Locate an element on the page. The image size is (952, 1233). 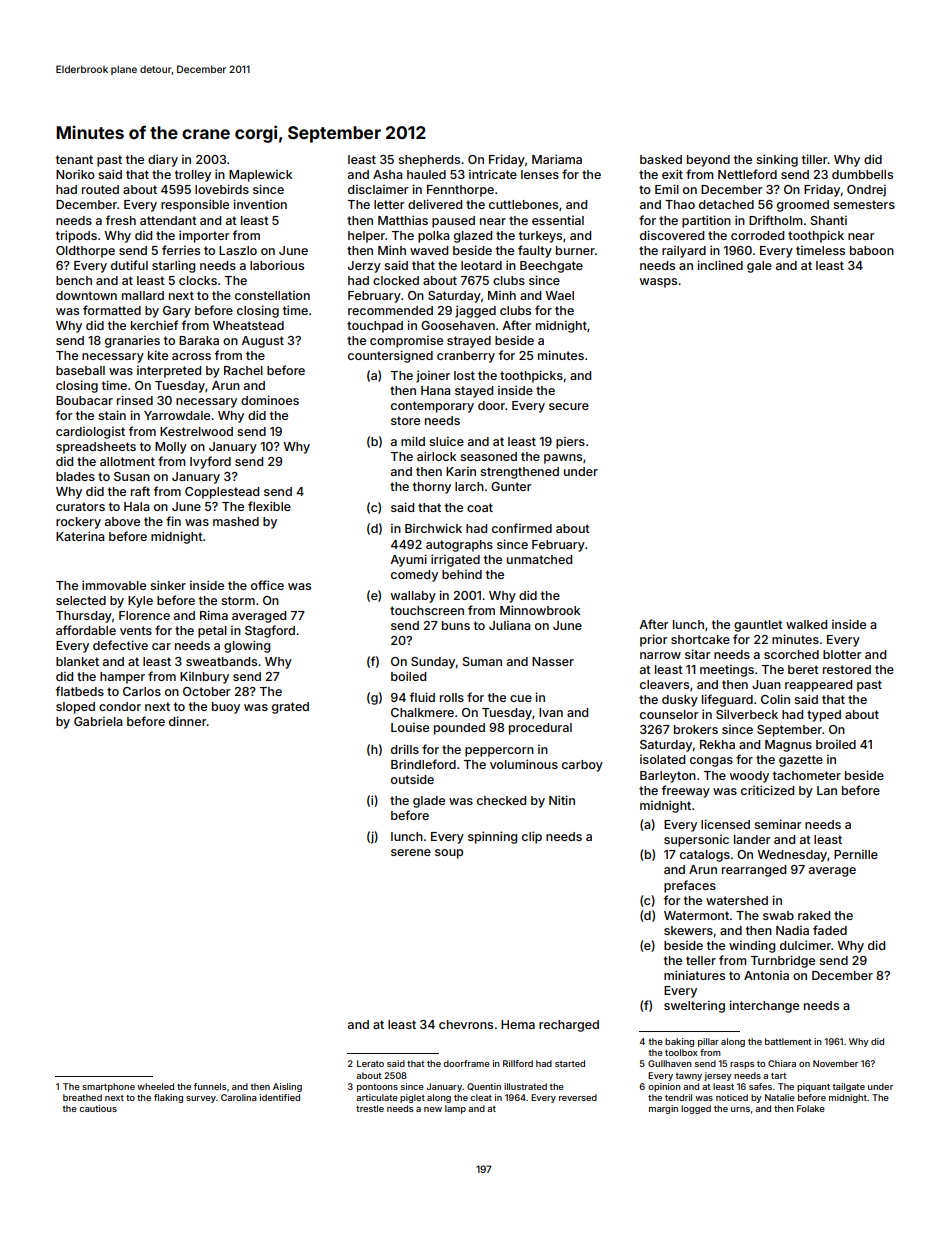
Gabriela is located at coordinates (98, 721).
